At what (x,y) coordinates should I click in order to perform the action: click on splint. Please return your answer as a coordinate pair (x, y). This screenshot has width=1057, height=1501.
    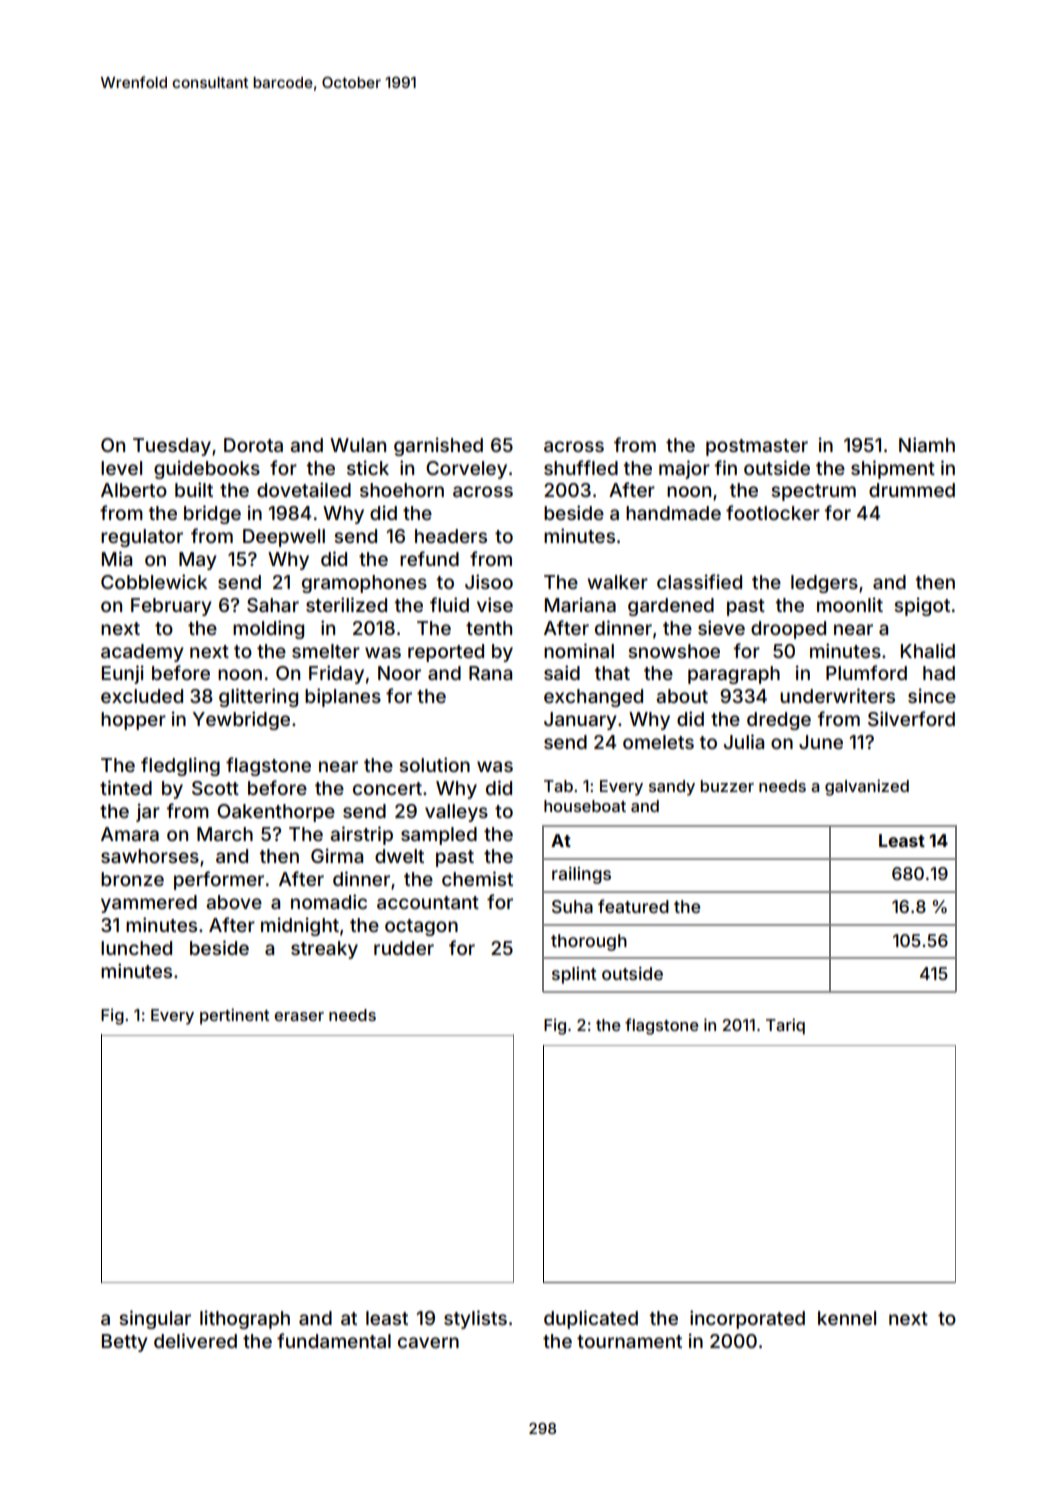
    Looking at the image, I should click on (574, 975).
